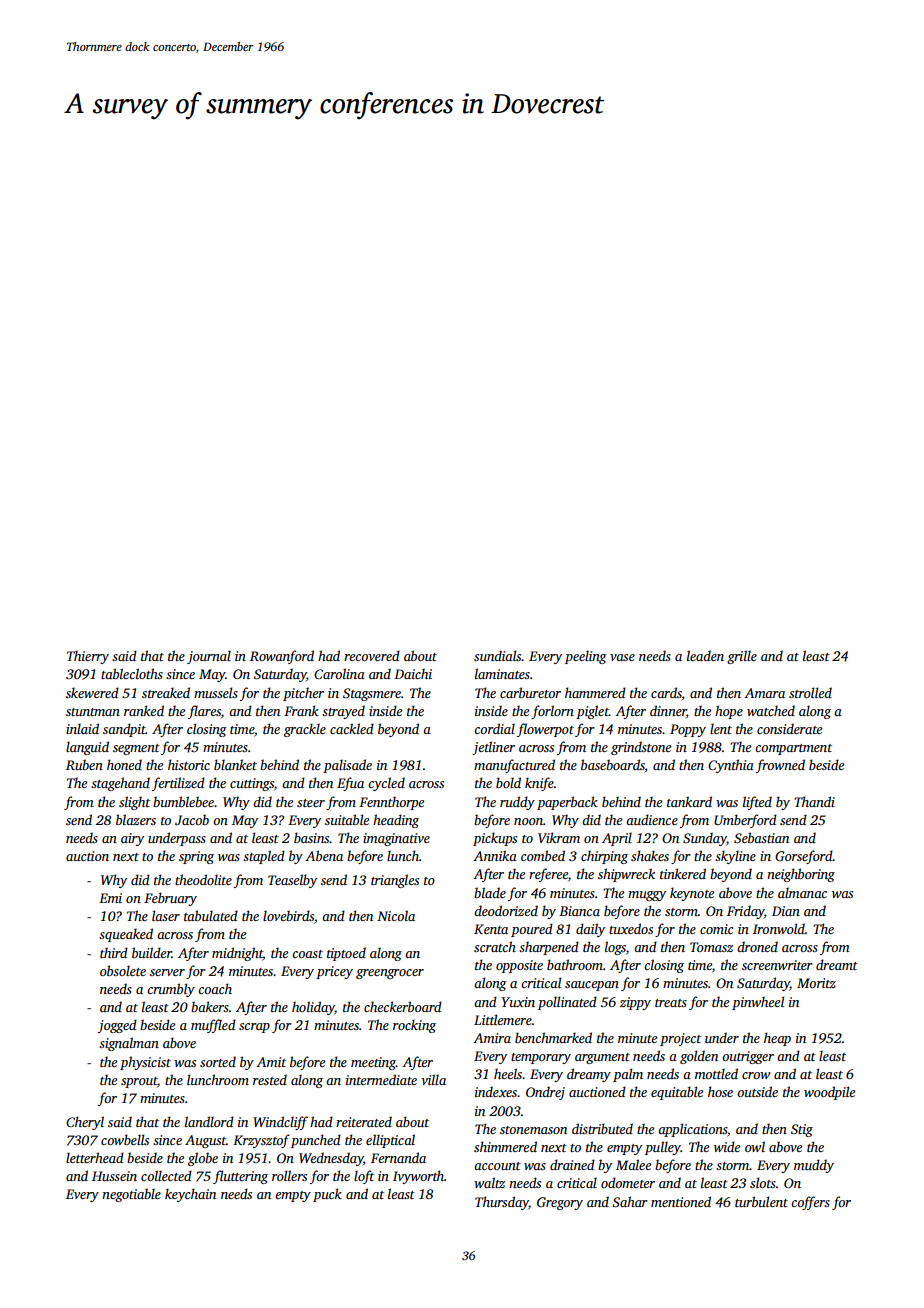 The image size is (924, 1308). Describe the element at coordinates (403, 1006) in the page. I see `checkerboard` at that location.
